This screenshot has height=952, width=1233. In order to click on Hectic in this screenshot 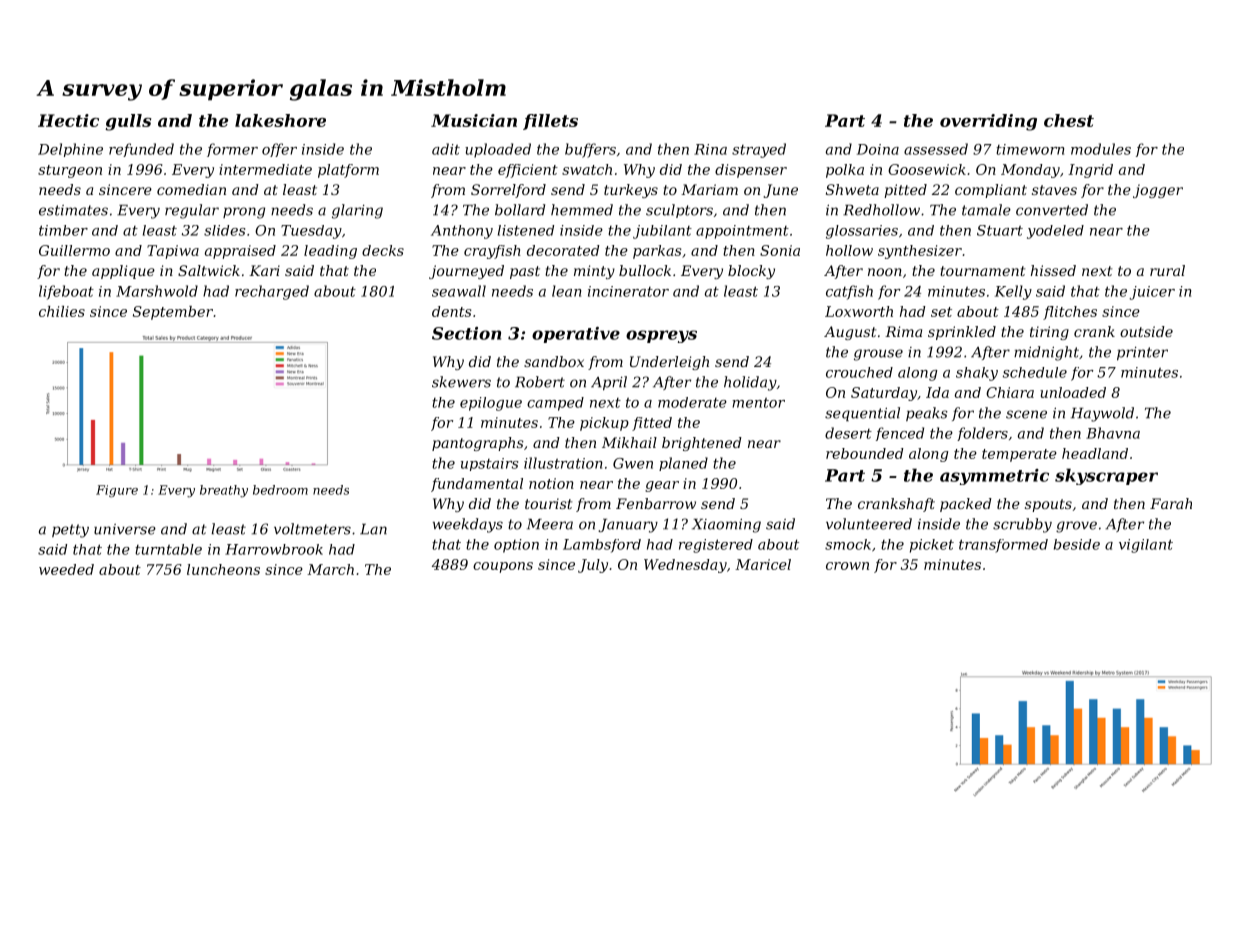, I will do `click(68, 120)`.
